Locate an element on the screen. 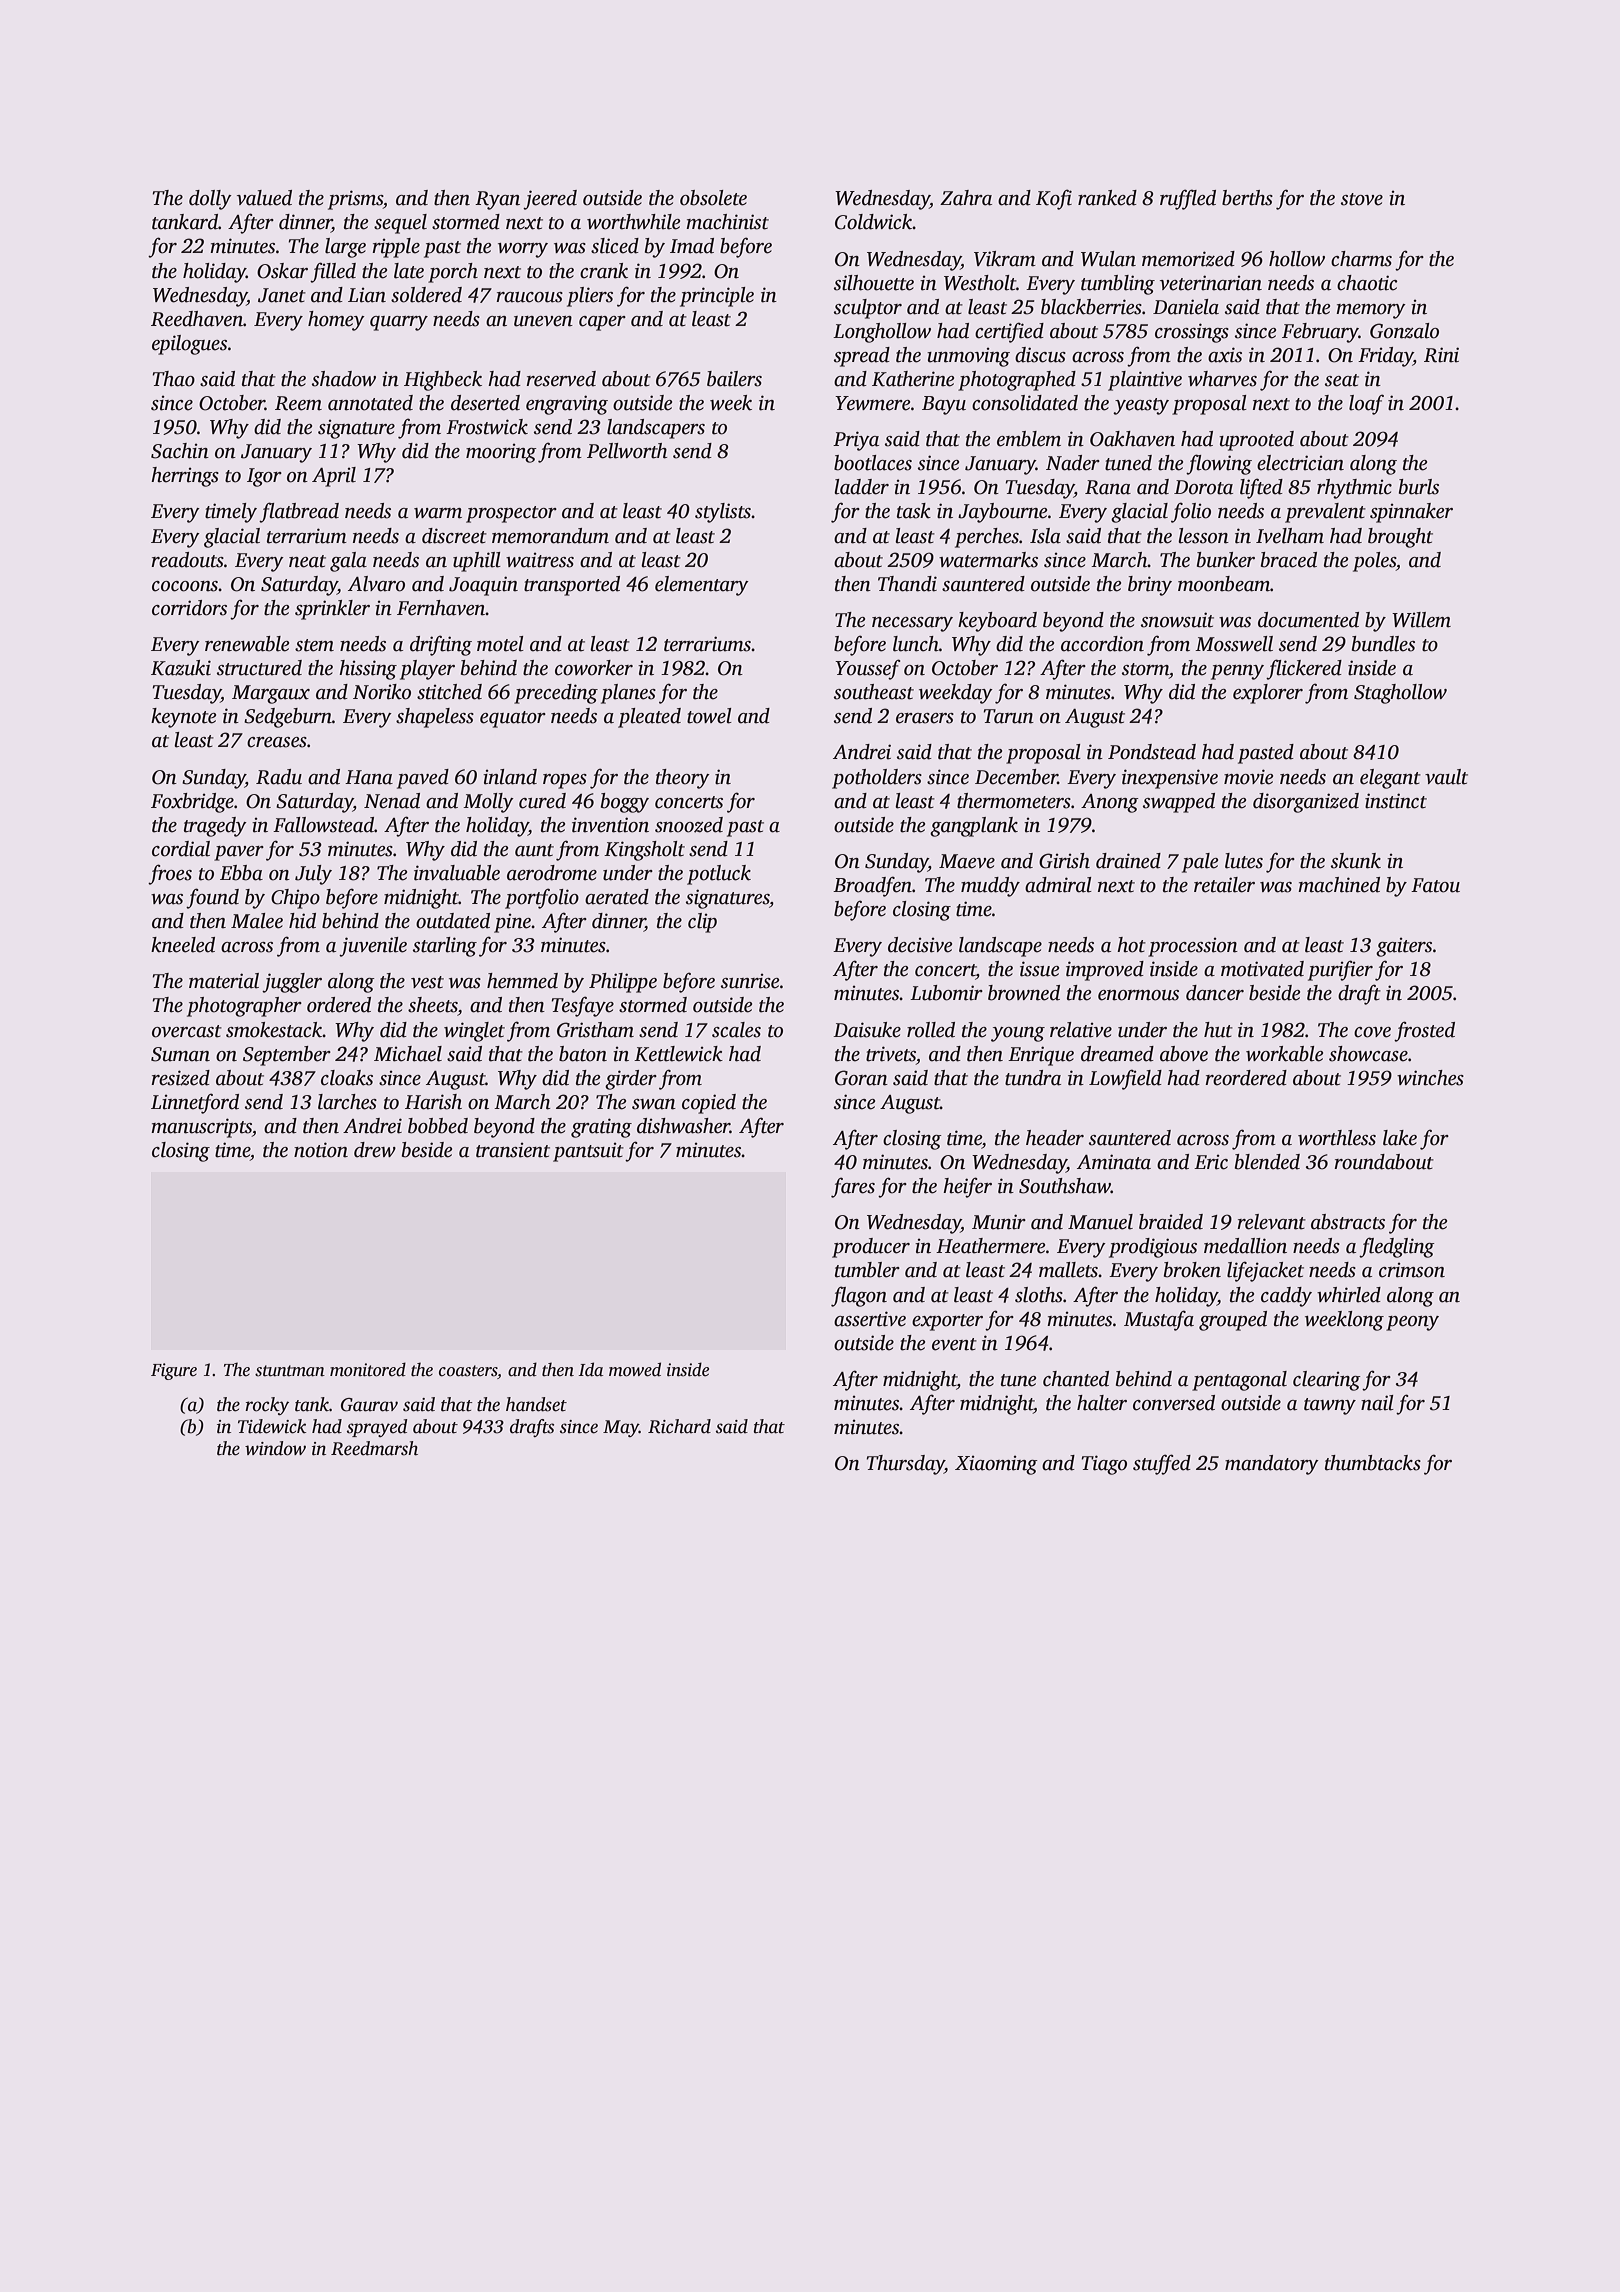 This screenshot has height=2292, width=1620. Radu is located at coordinates (279, 777).
